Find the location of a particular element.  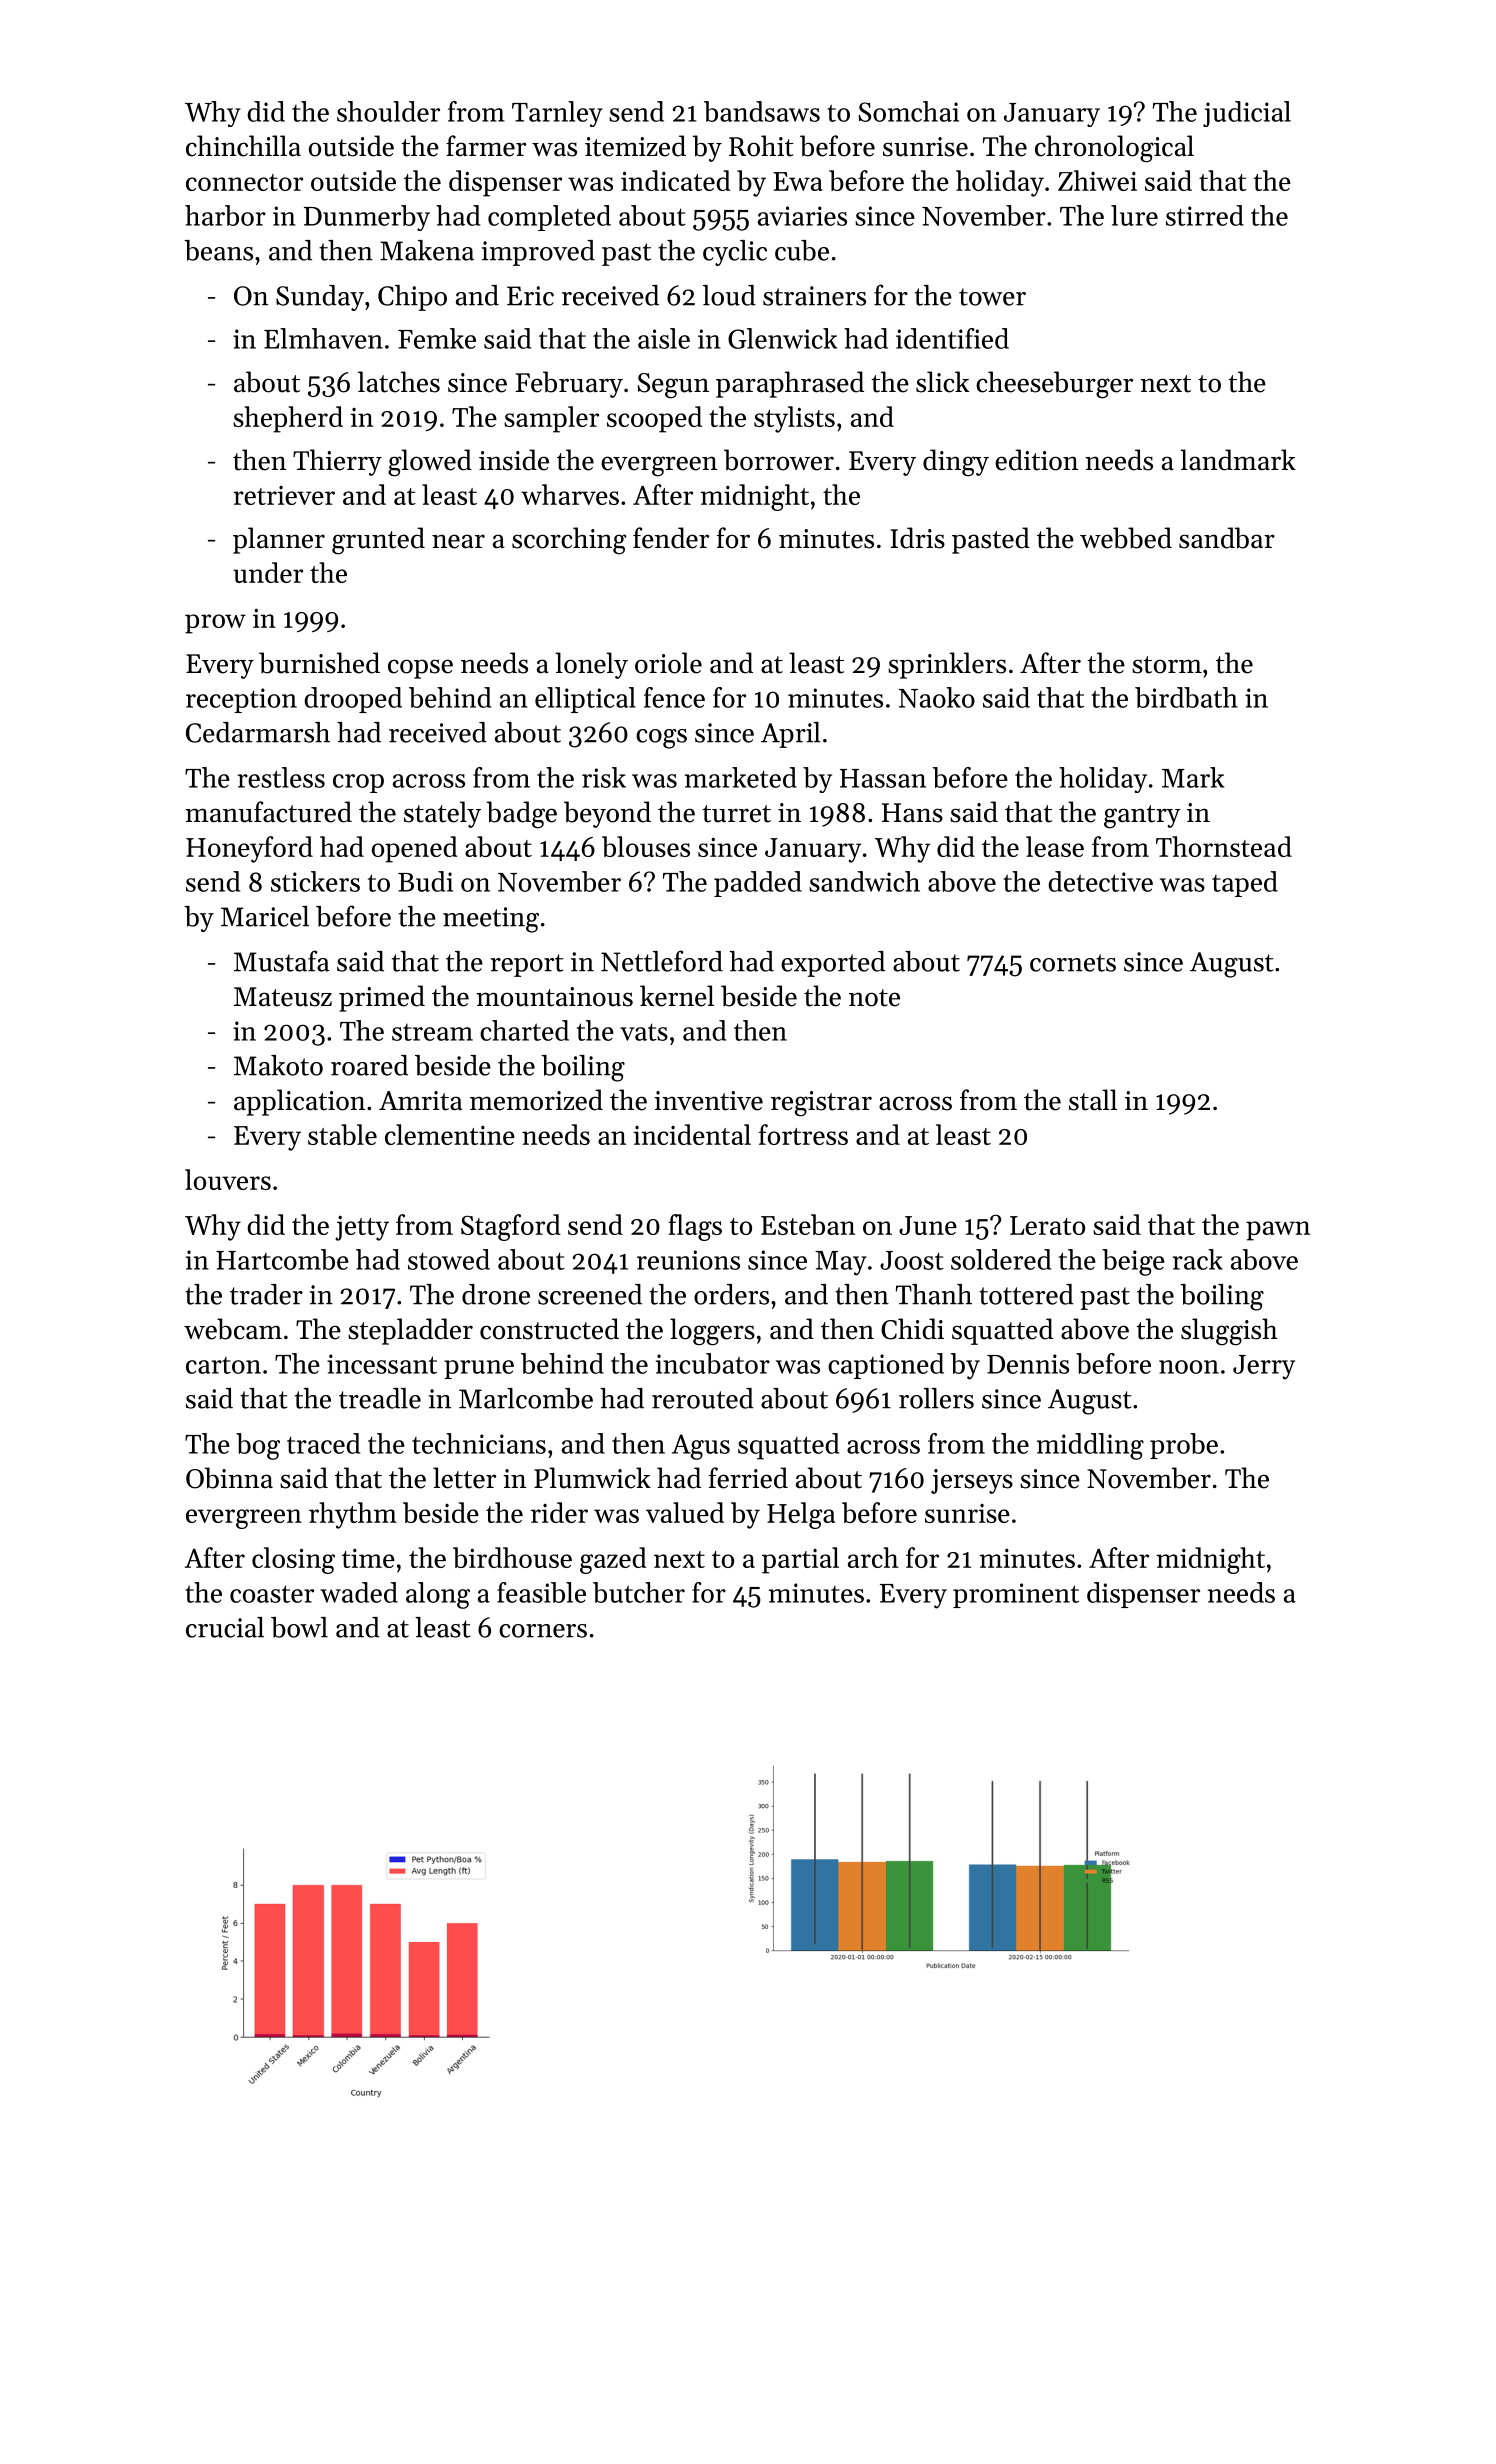

Esteban is located at coordinates (808, 1224).
